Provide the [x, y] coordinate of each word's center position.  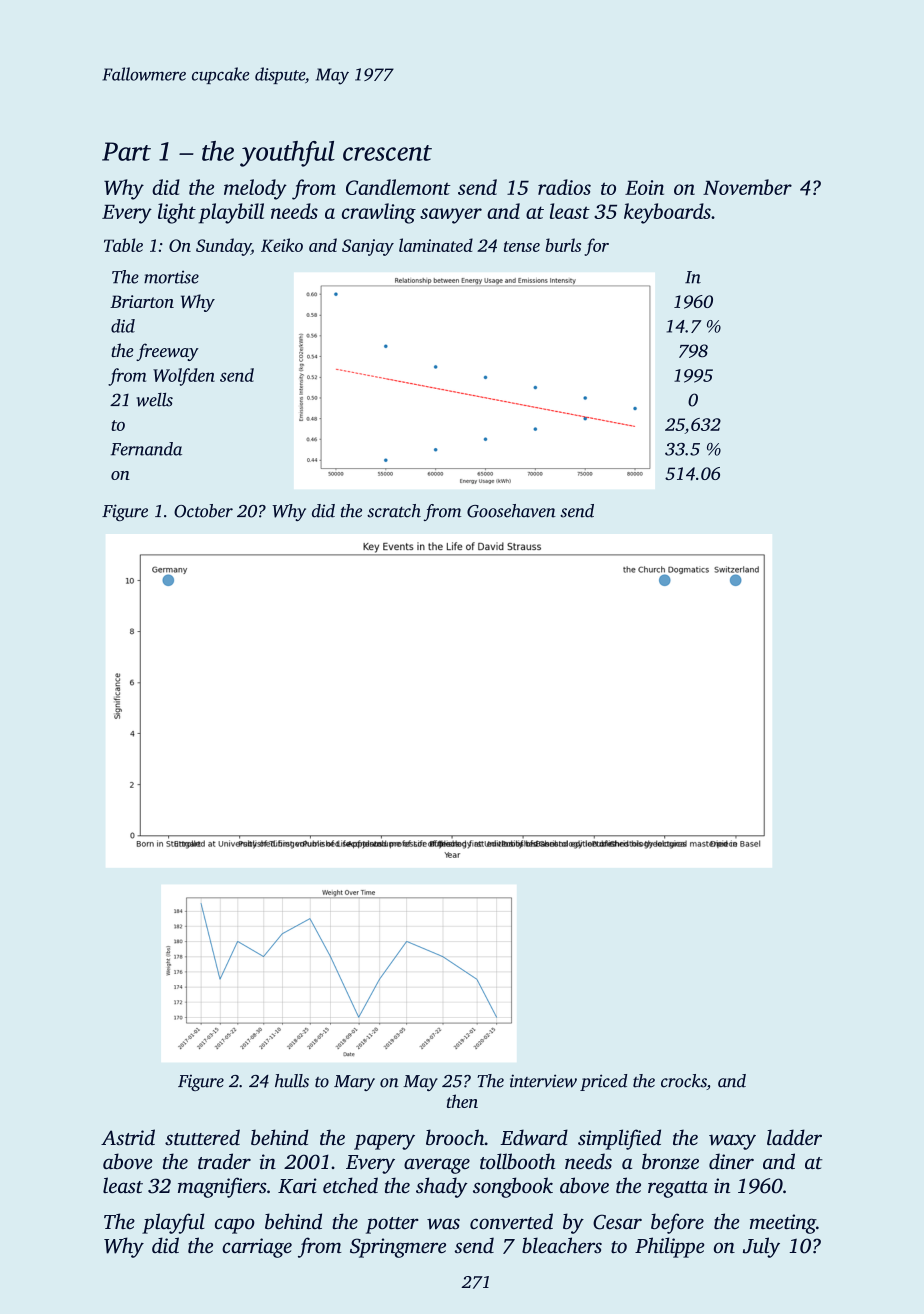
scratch [394, 511]
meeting [783, 1224]
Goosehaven [511, 511]
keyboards [667, 213]
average [437, 1166]
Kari [297, 1186]
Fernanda [146, 449]
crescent [387, 153]
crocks [684, 1082]
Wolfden [184, 377]
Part [126, 151]
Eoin [644, 187]
